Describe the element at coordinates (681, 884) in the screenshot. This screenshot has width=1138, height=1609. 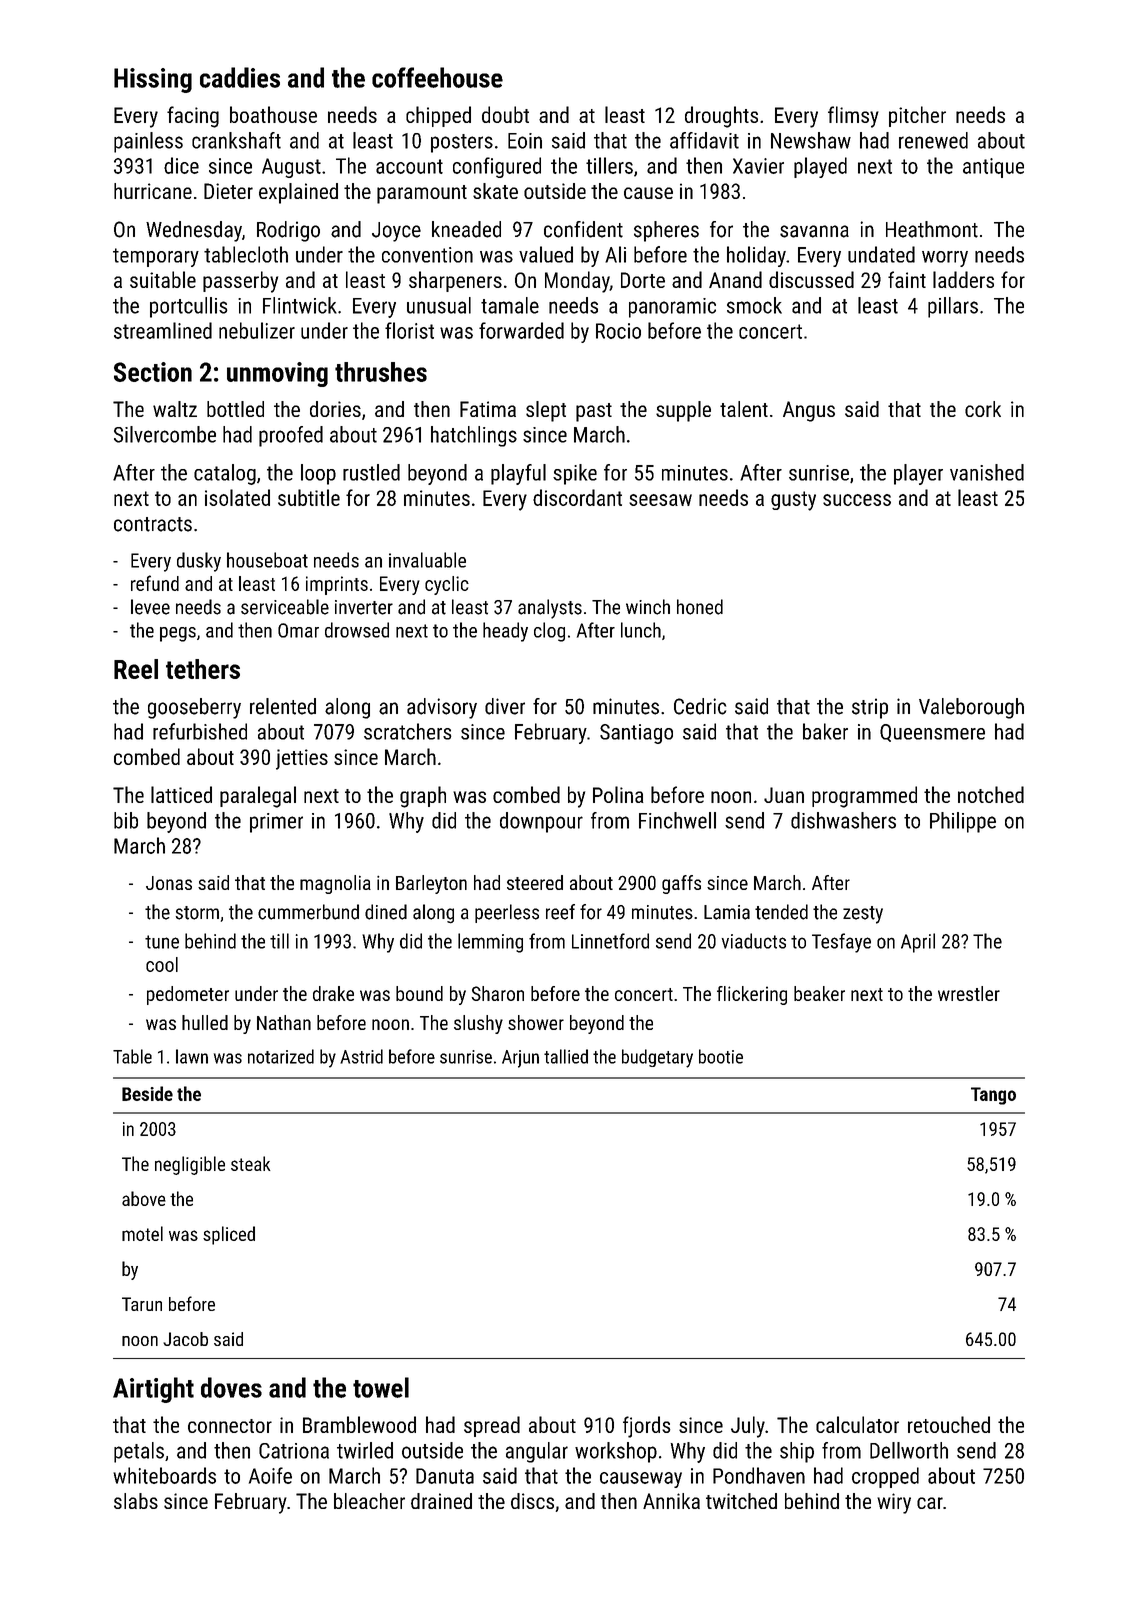
I see `gaffs` at that location.
